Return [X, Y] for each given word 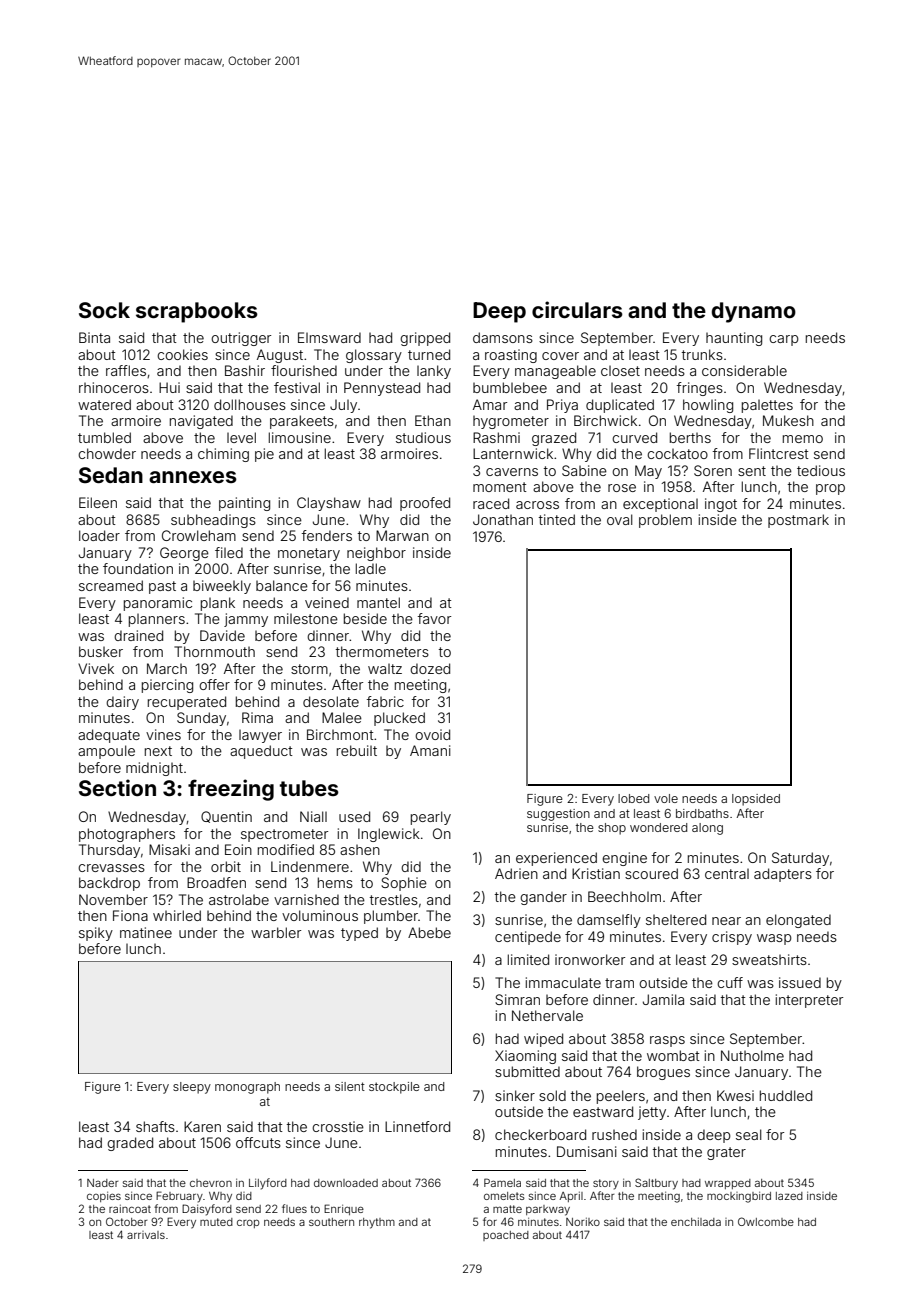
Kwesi [735, 1095]
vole [666, 798]
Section [117, 787]
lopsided [756, 800]
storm [309, 669]
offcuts [258, 1142]
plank [218, 604]
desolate [331, 701]
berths [690, 437]
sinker [515, 1095]
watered [104, 404]
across [537, 505]
